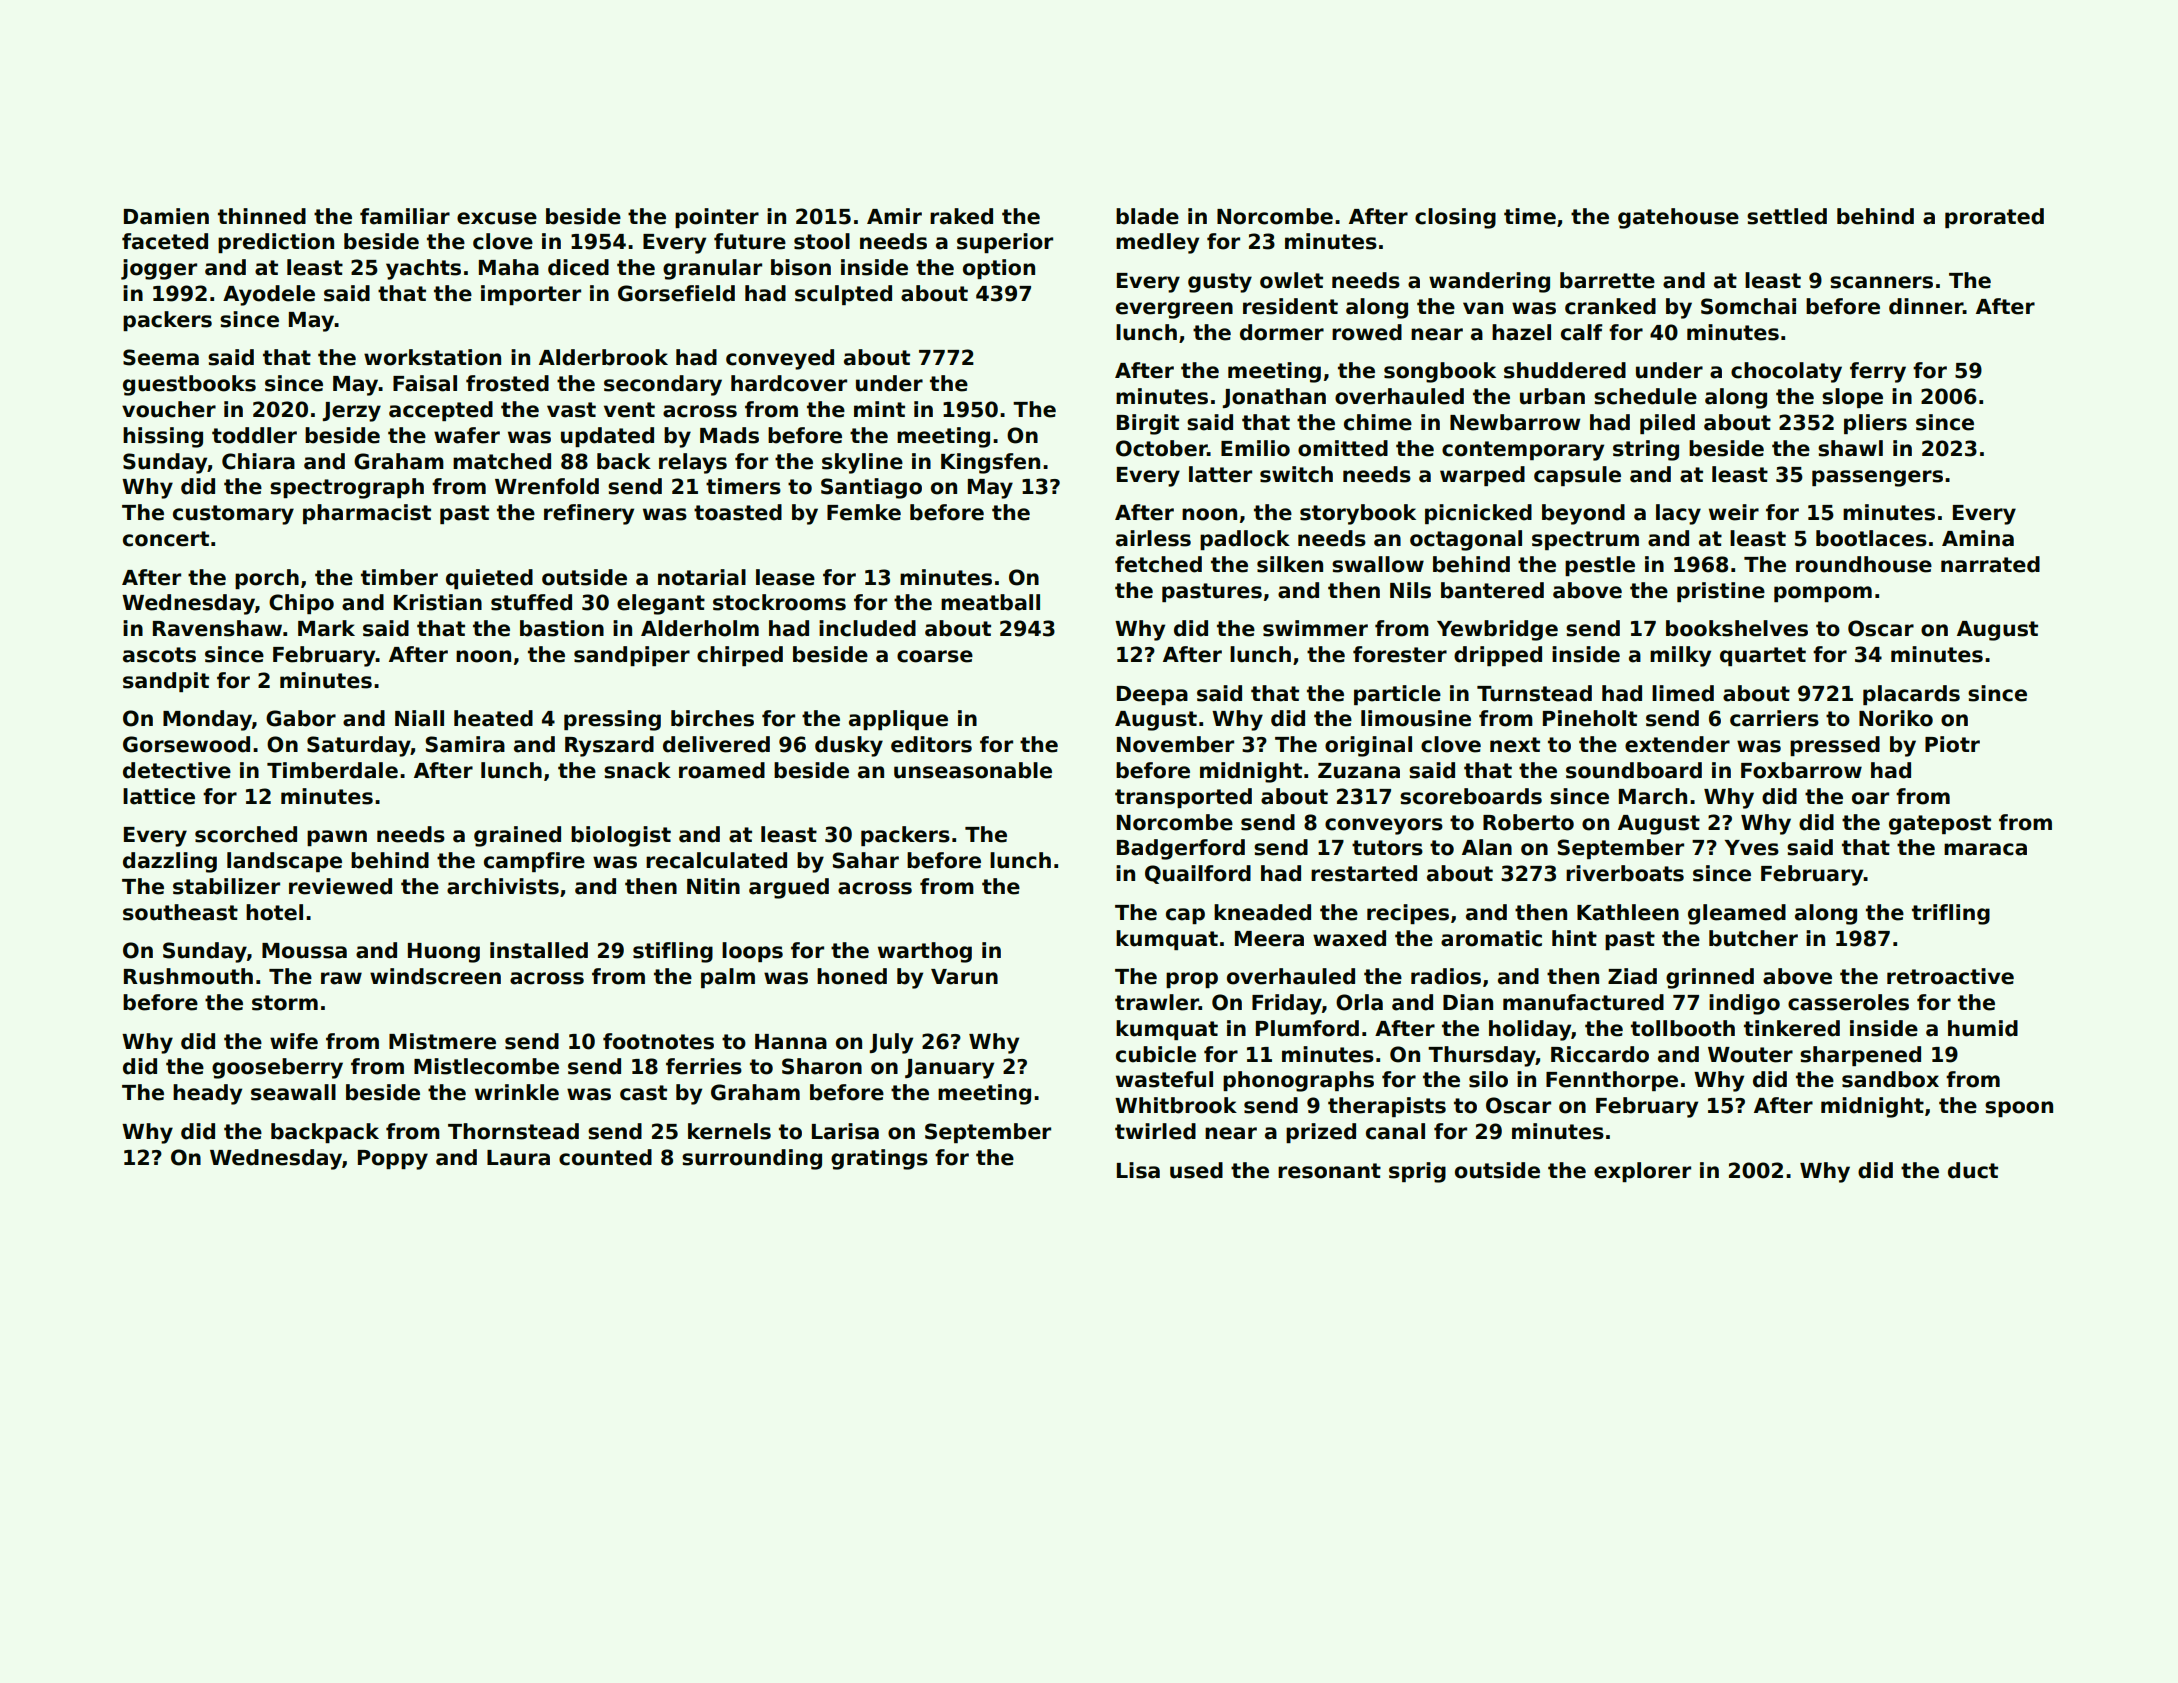 The height and width of the image is (1683, 2178). Describe the element at coordinates (1138, 1170) in the image. I see `Lisa` at that location.
